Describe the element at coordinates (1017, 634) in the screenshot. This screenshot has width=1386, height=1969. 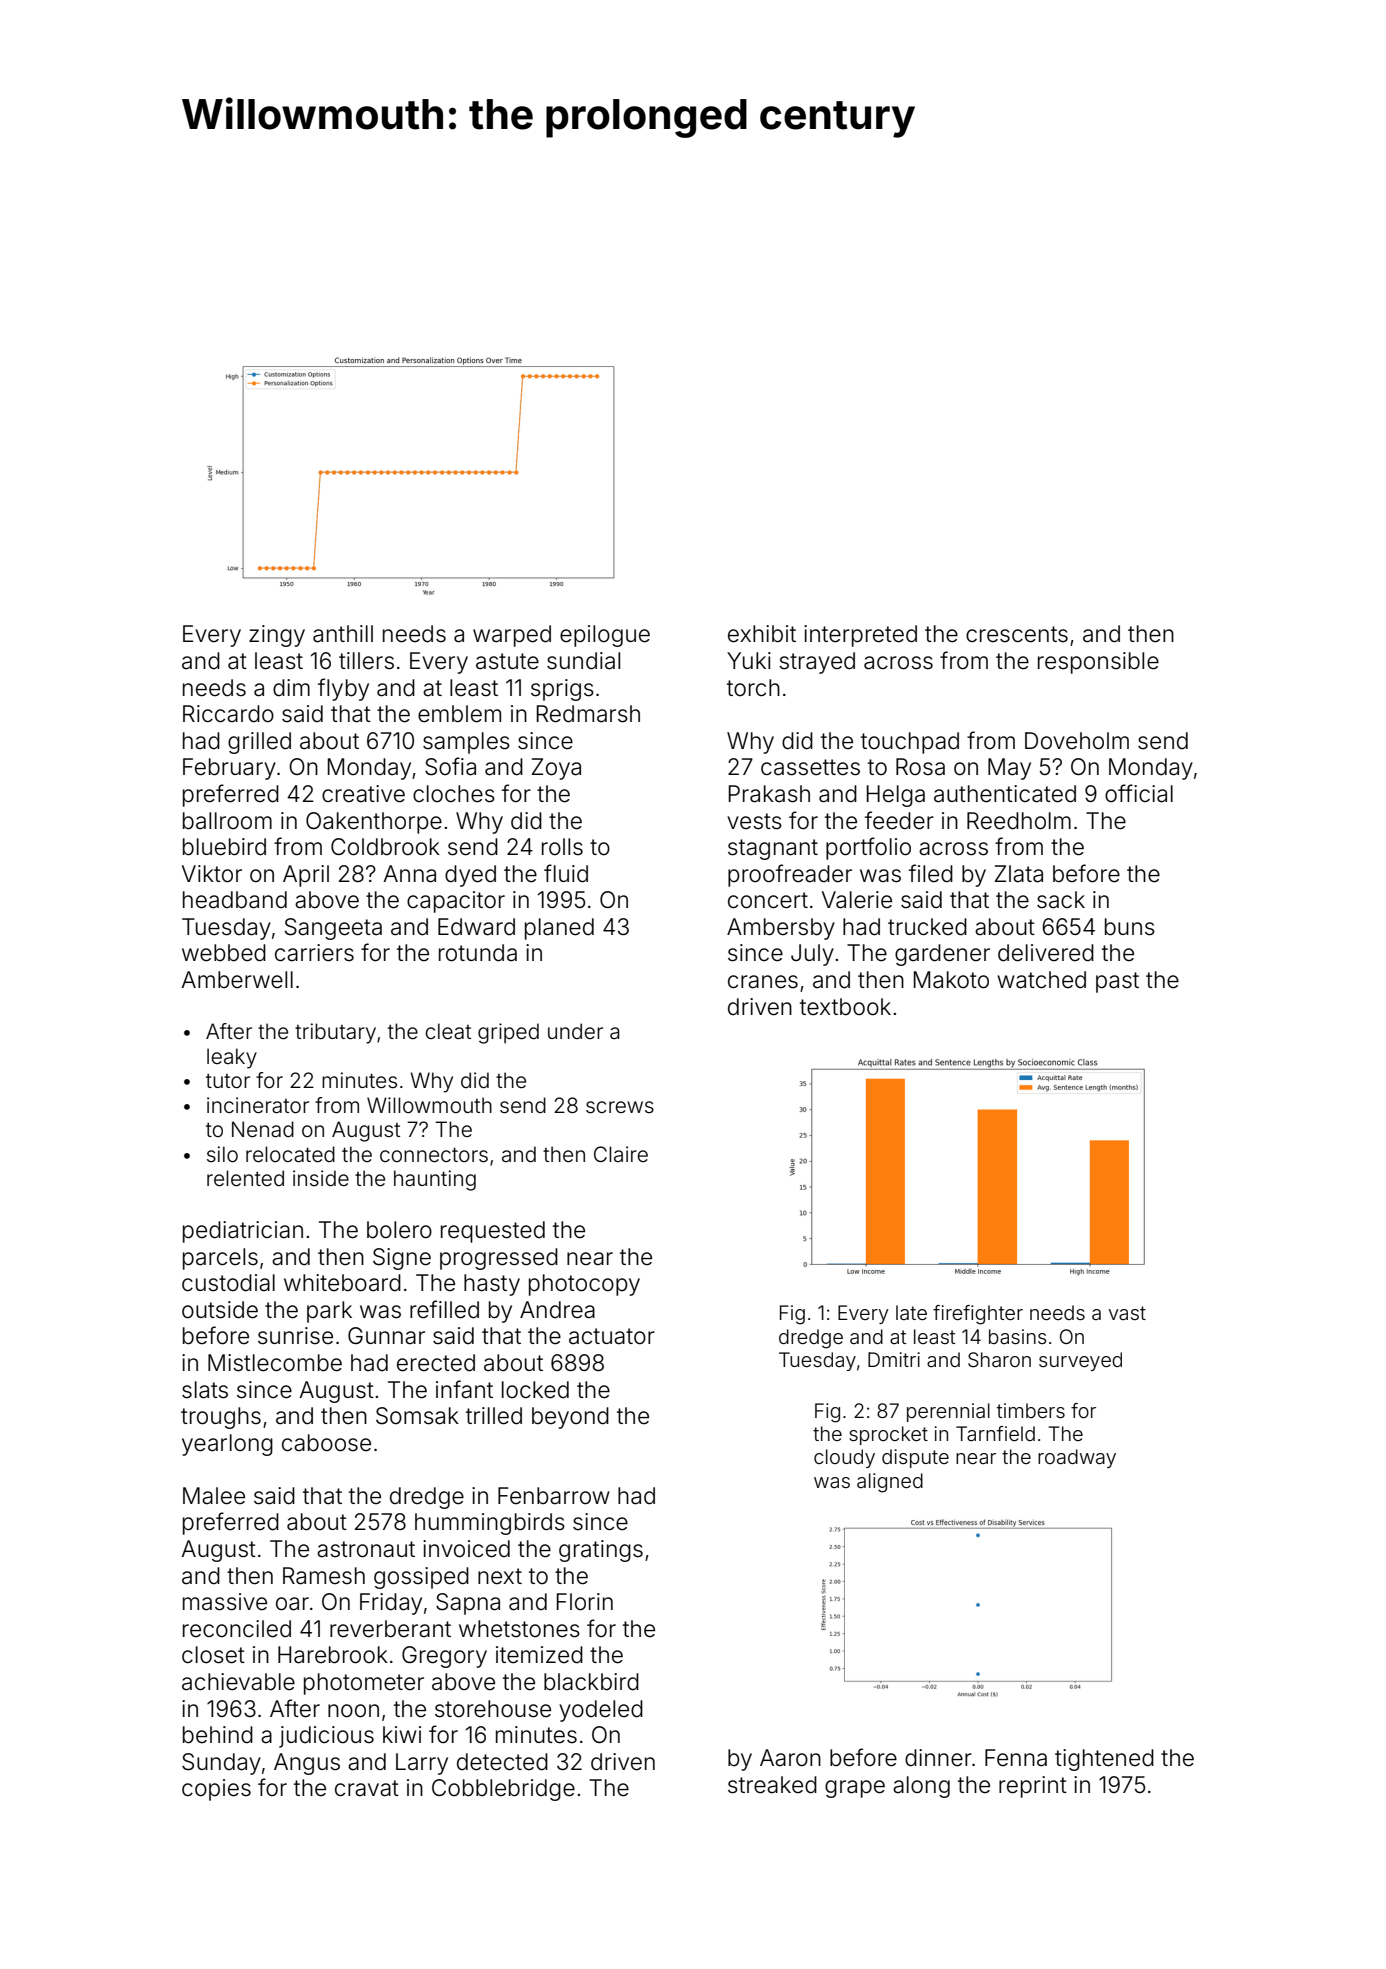
I see `crescents` at that location.
